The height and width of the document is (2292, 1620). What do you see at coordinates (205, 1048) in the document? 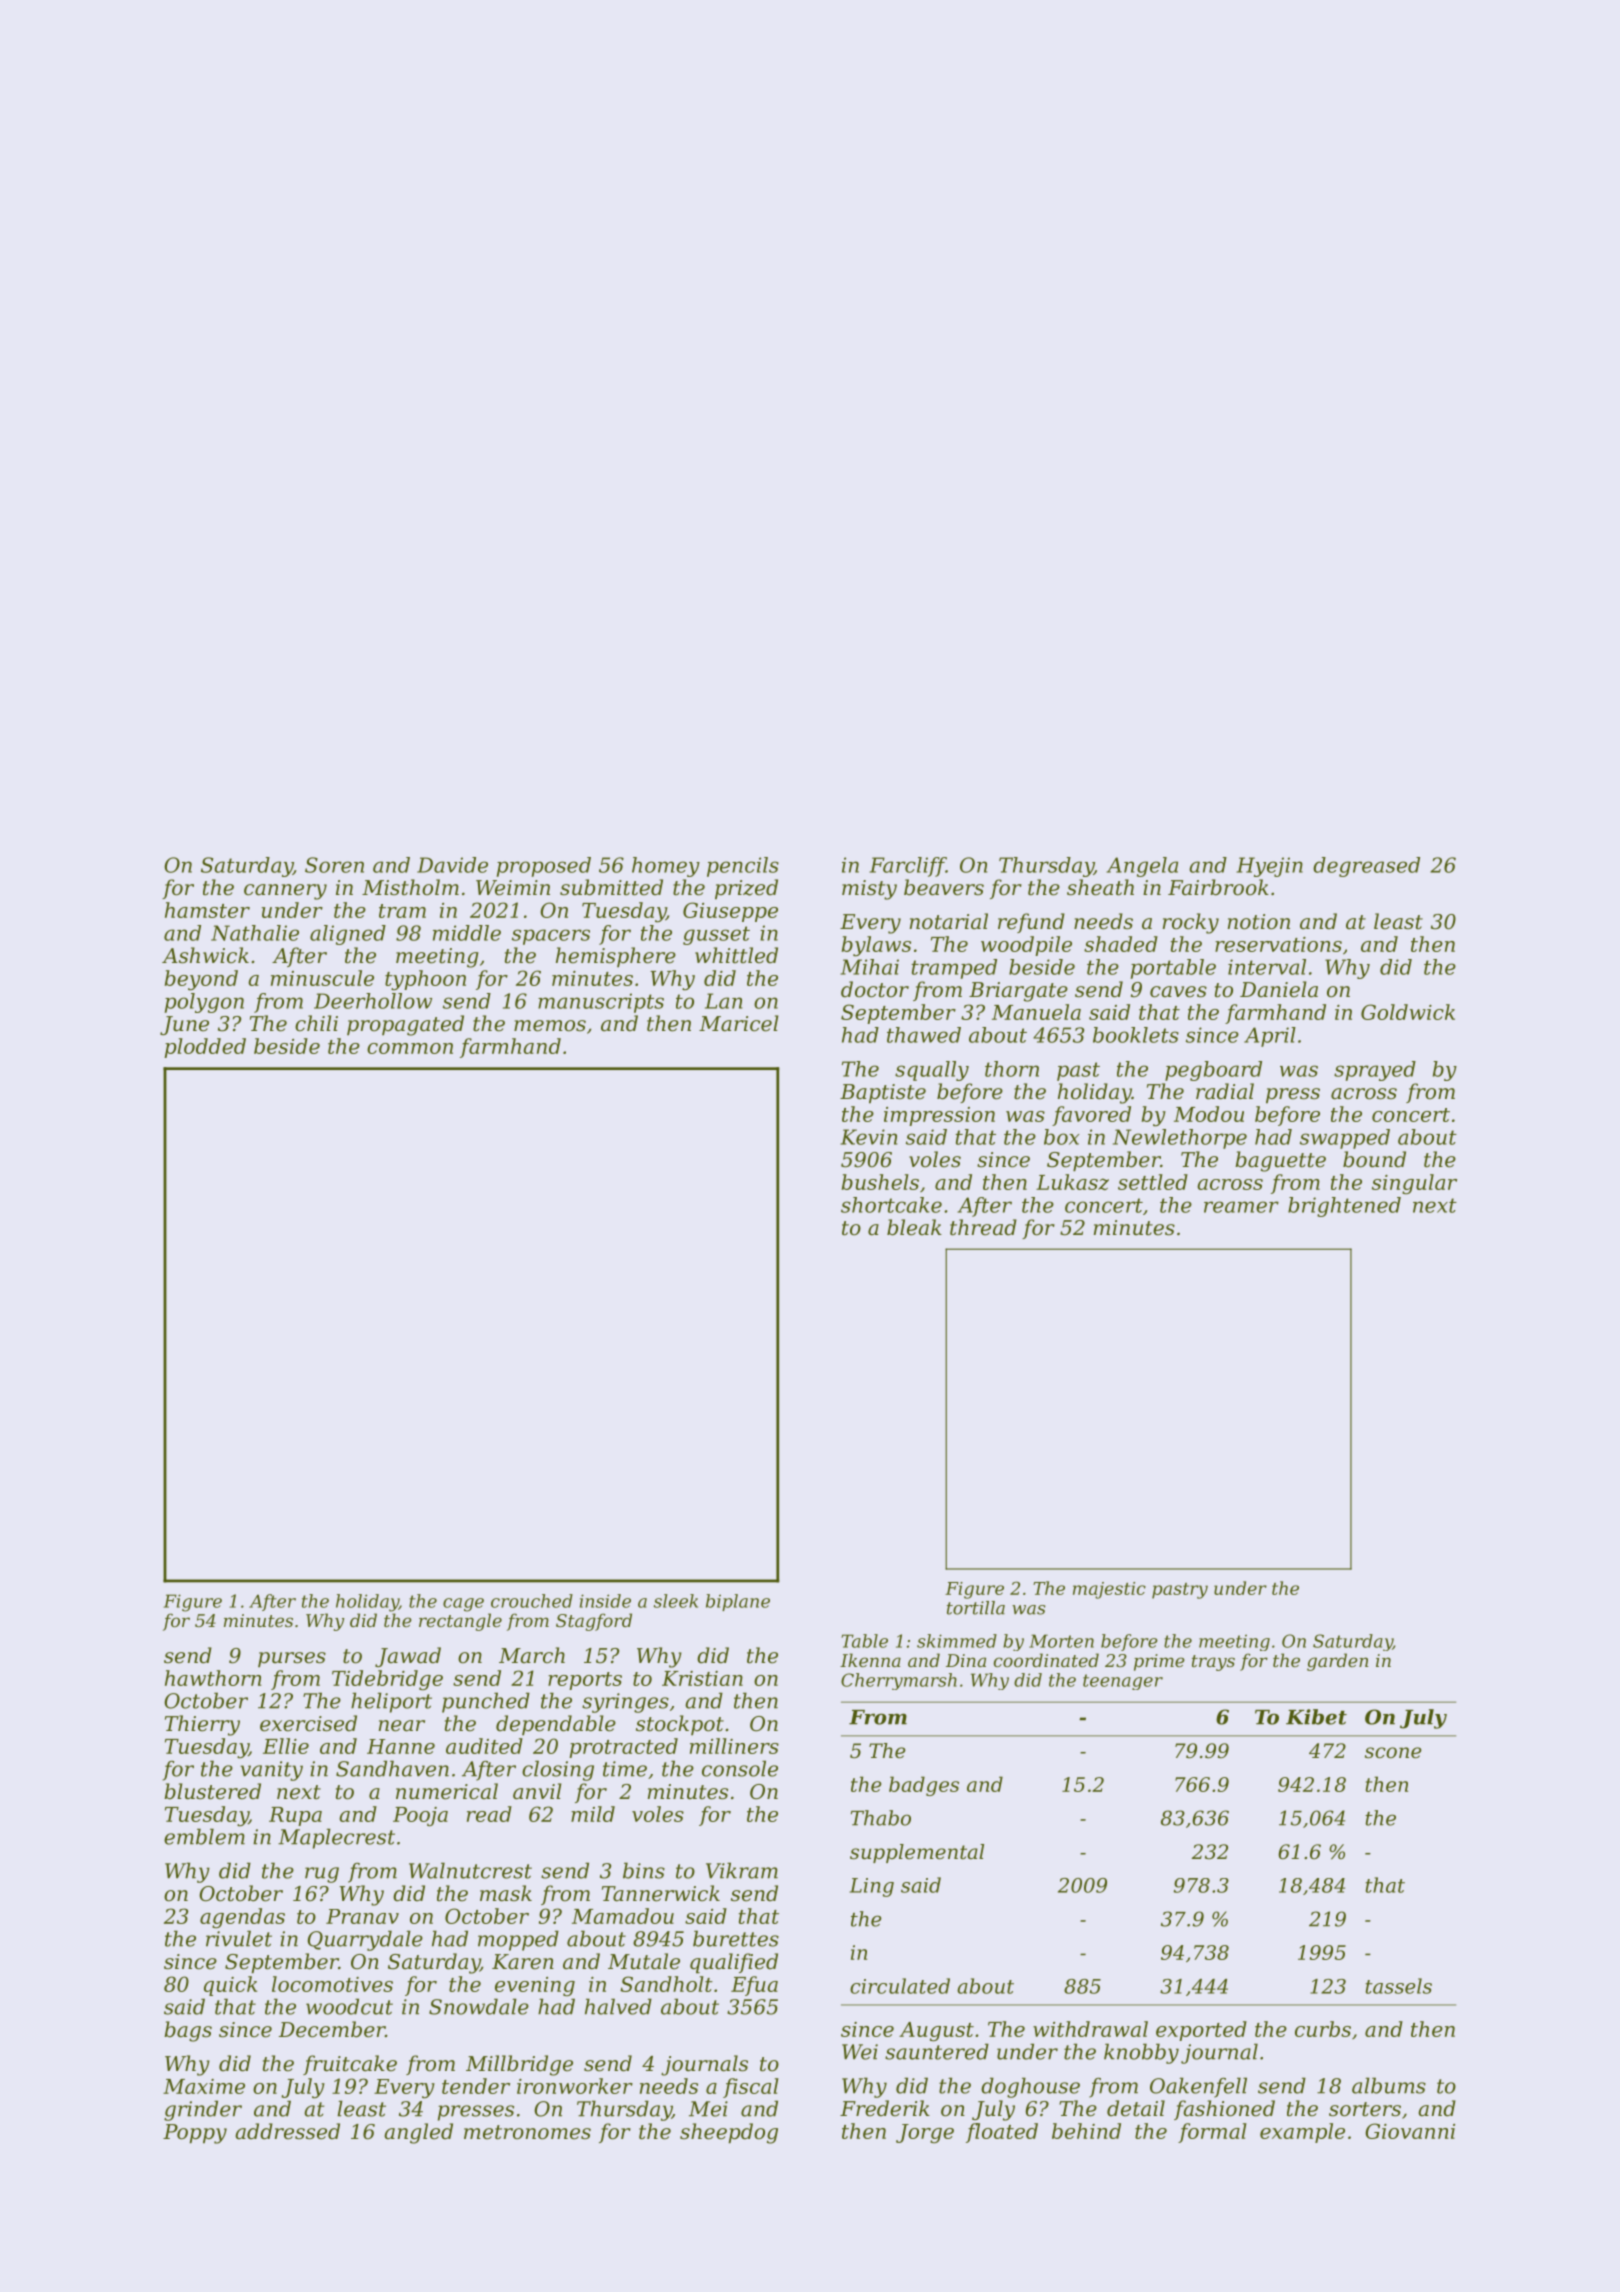
I see `plodded` at bounding box center [205, 1048].
